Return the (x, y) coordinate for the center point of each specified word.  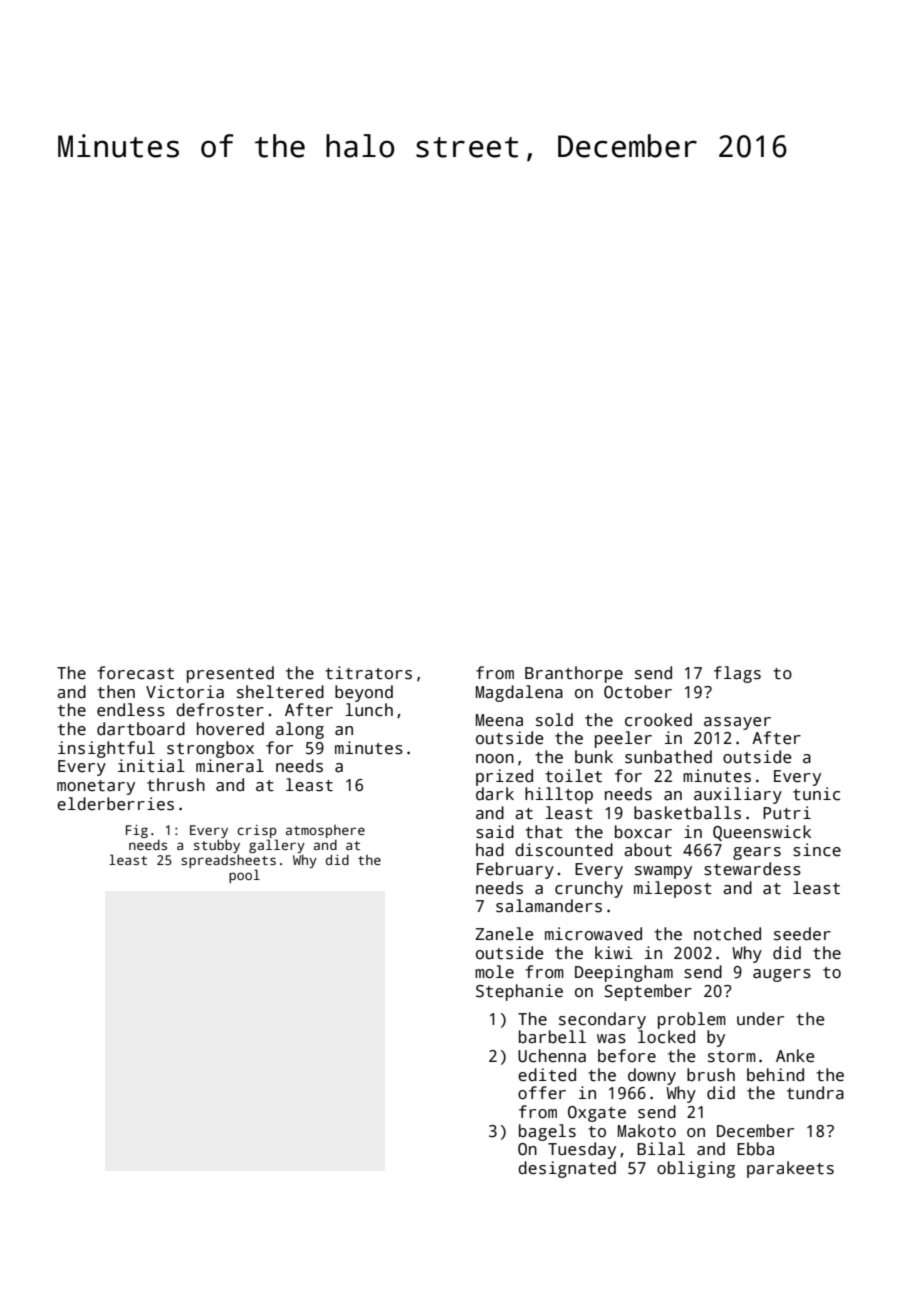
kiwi (614, 952)
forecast (135, 673)
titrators (368, 673)
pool (244, 876)
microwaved (593, 934)
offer (542, 1093)
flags (737, 674)
